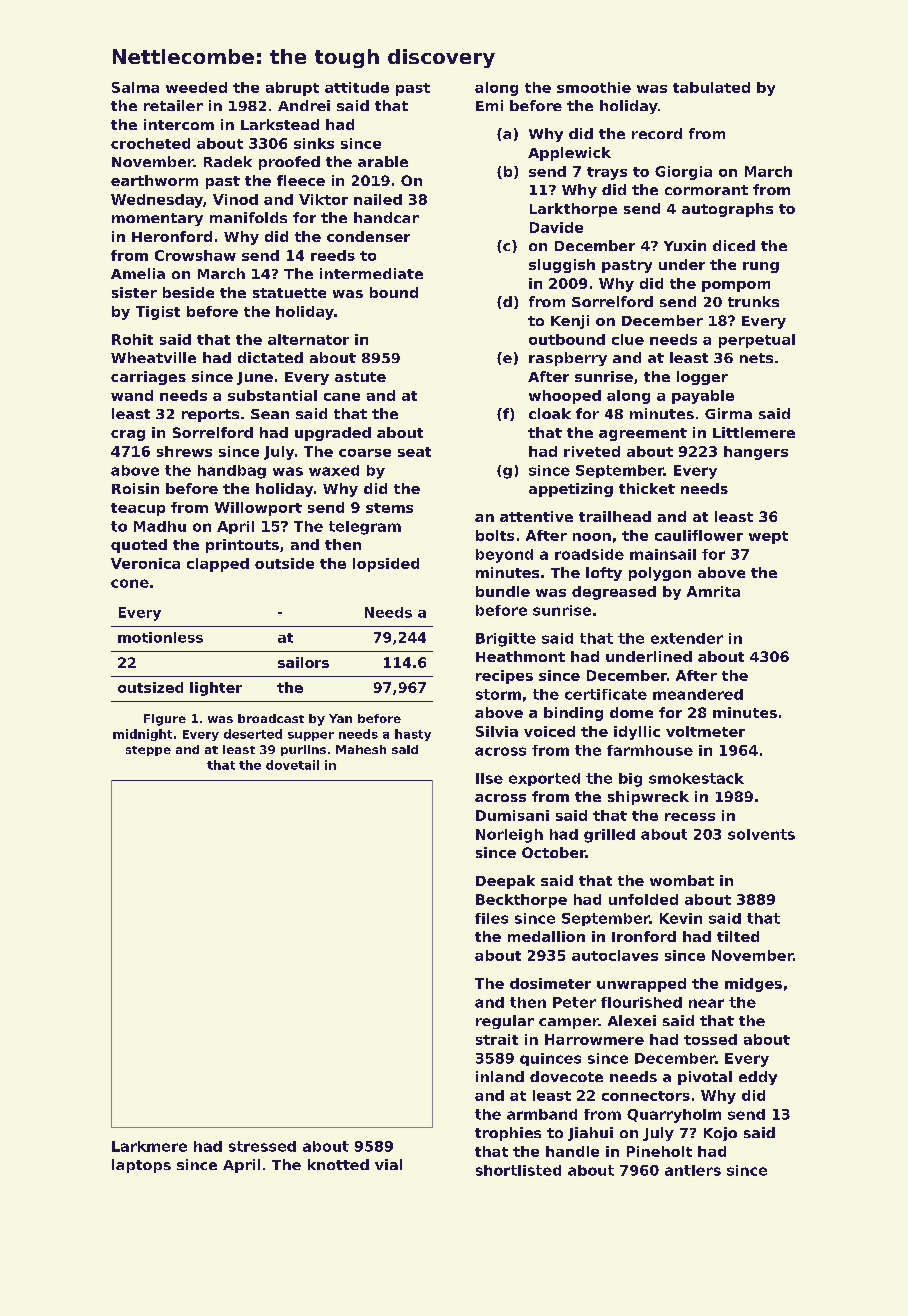 This document has height=1316, width=908. Describe the element at coordinates (386, 565) in the document. I see `lopsided` at that location.
